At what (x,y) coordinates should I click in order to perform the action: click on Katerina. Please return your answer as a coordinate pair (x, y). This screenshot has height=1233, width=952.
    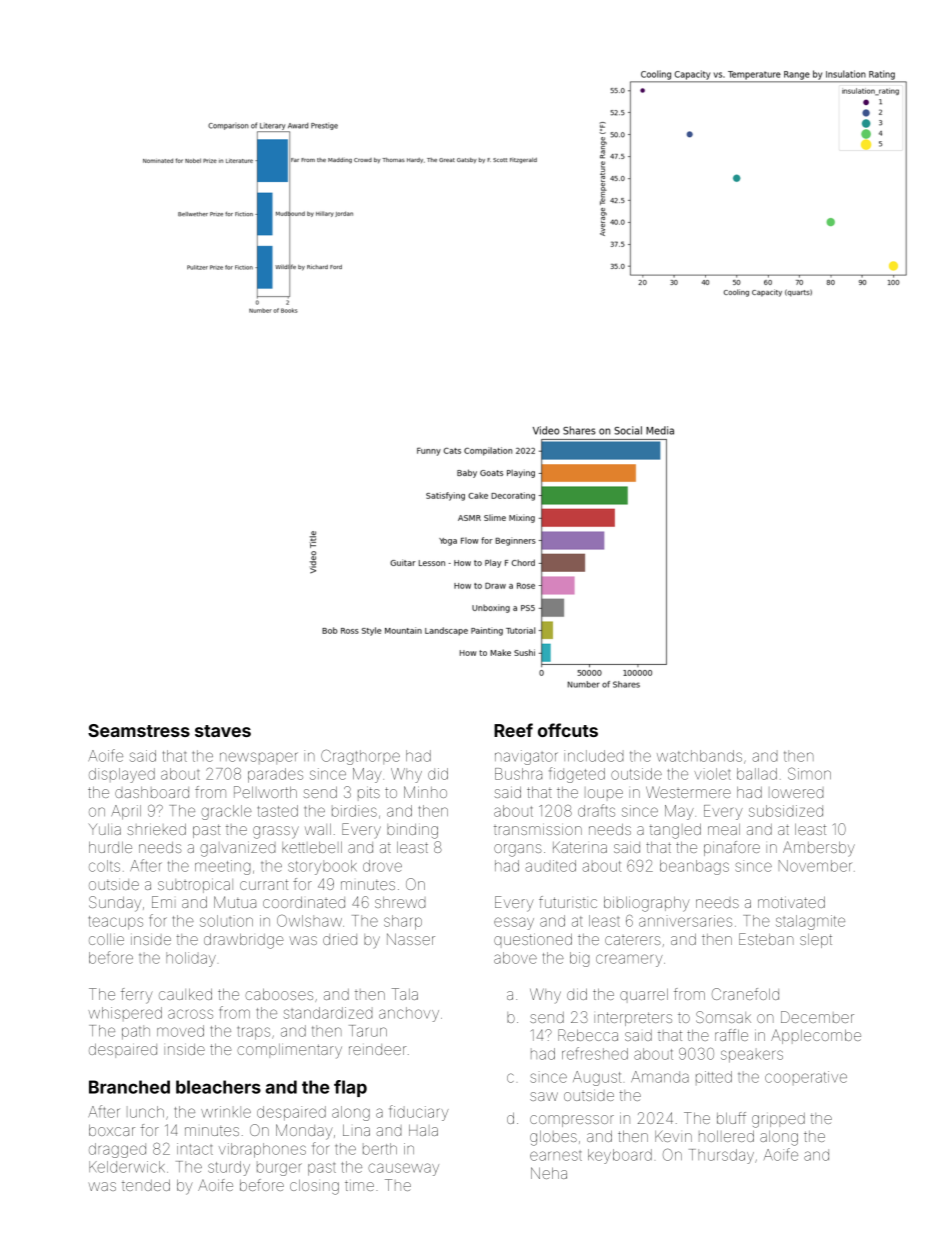
    Looking at the image, I should click on (580, 847).
